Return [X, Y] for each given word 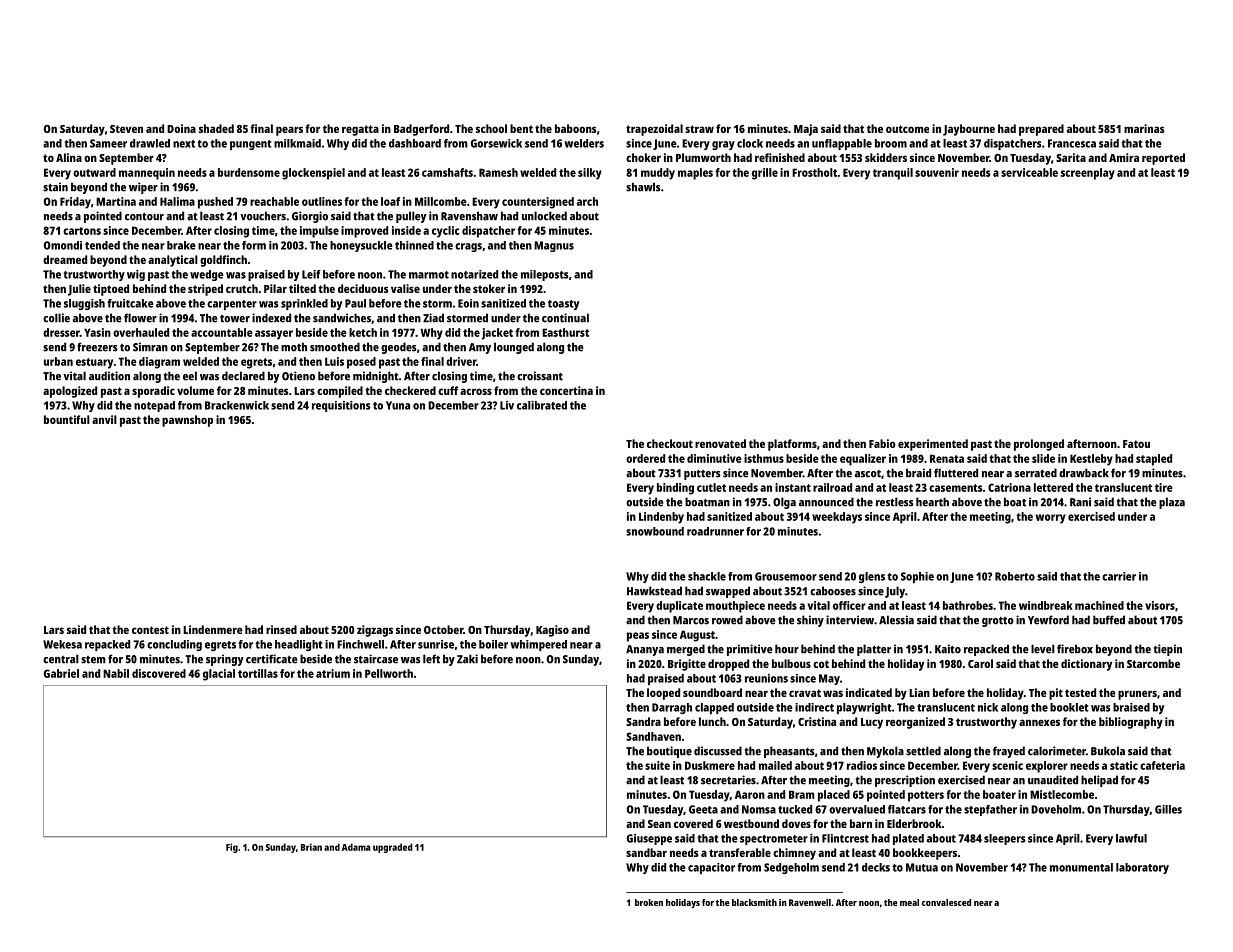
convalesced [946, 902]
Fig [232, 848]
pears [289, 131]
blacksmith [754, 902]
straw [699, 129]
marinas [1144, 128]
